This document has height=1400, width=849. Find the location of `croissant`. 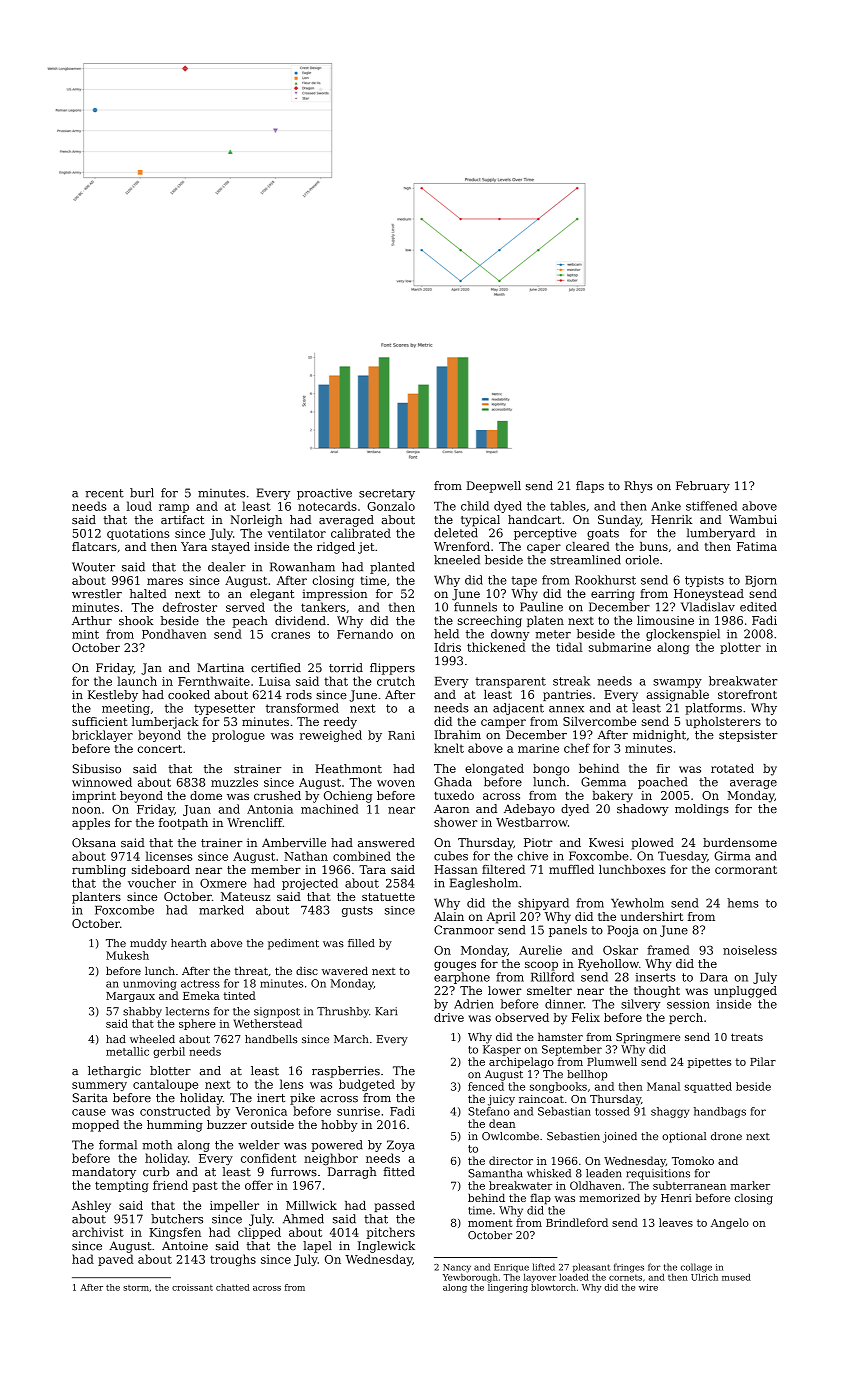

croissant is located at coordinates (192, 1287).
